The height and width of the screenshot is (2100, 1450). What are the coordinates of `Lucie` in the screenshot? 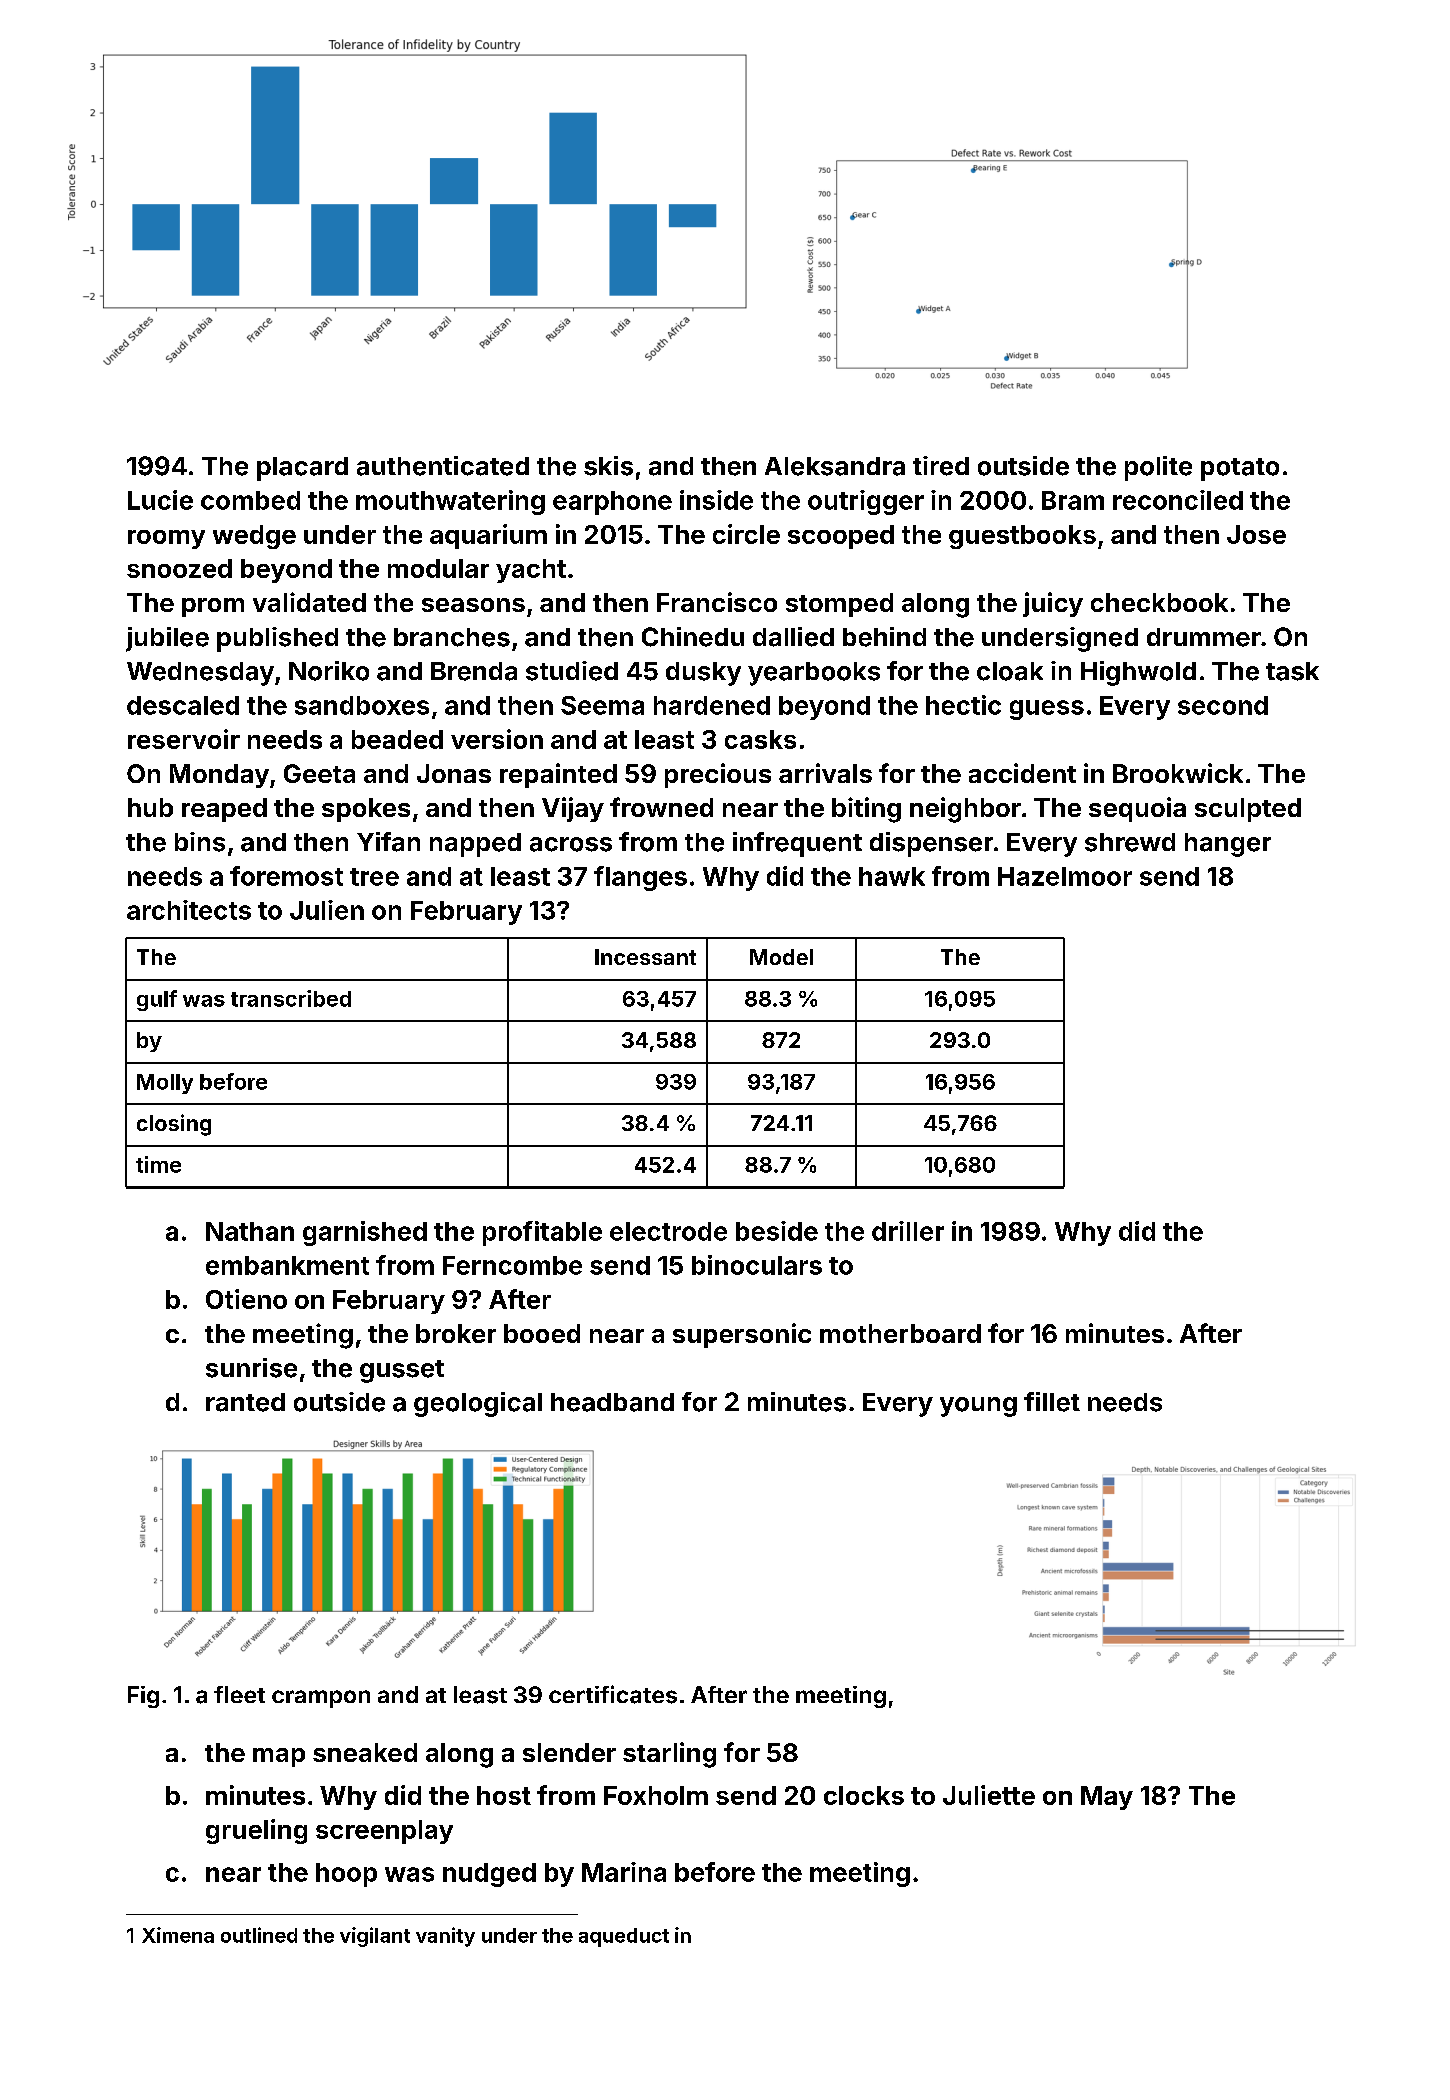 It's located at (160, 500).
